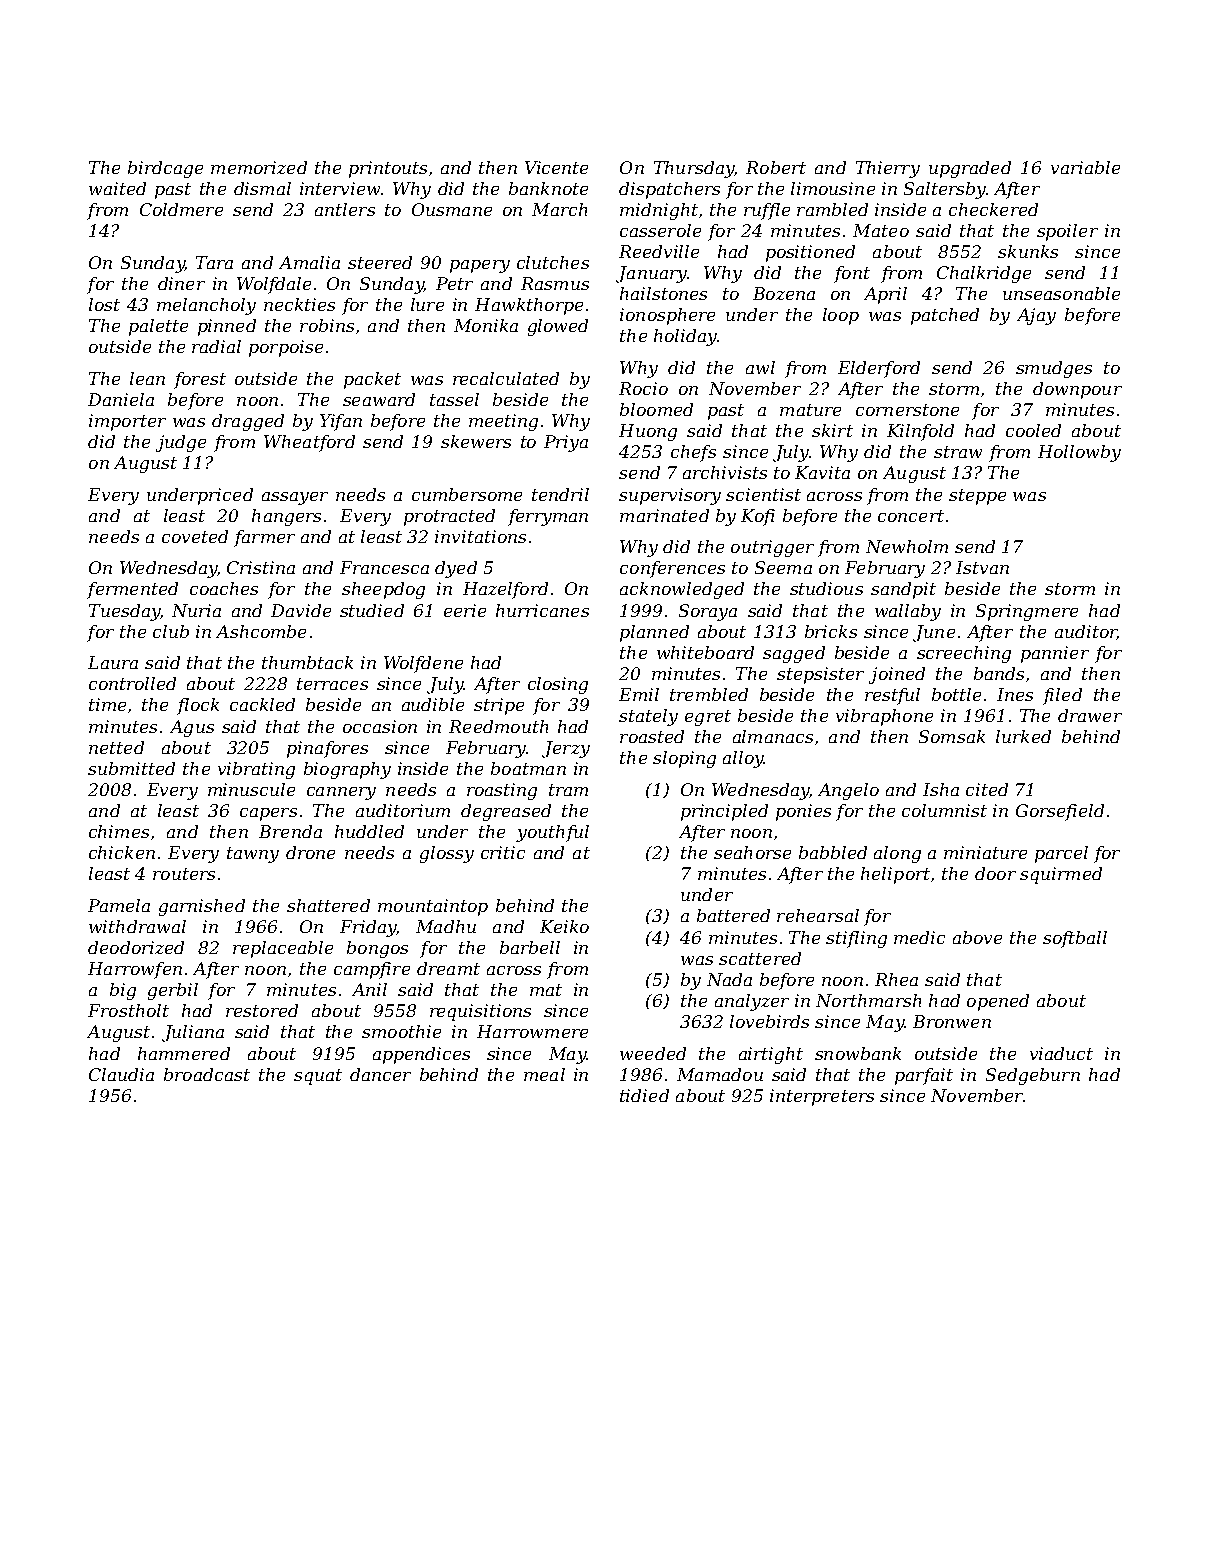 This screenshot has width=1209, height=1565. What do you see at coordinates (1061, 1053) in the screenshot?
I see `viaduct` at bounding box center [1061, 1053].
